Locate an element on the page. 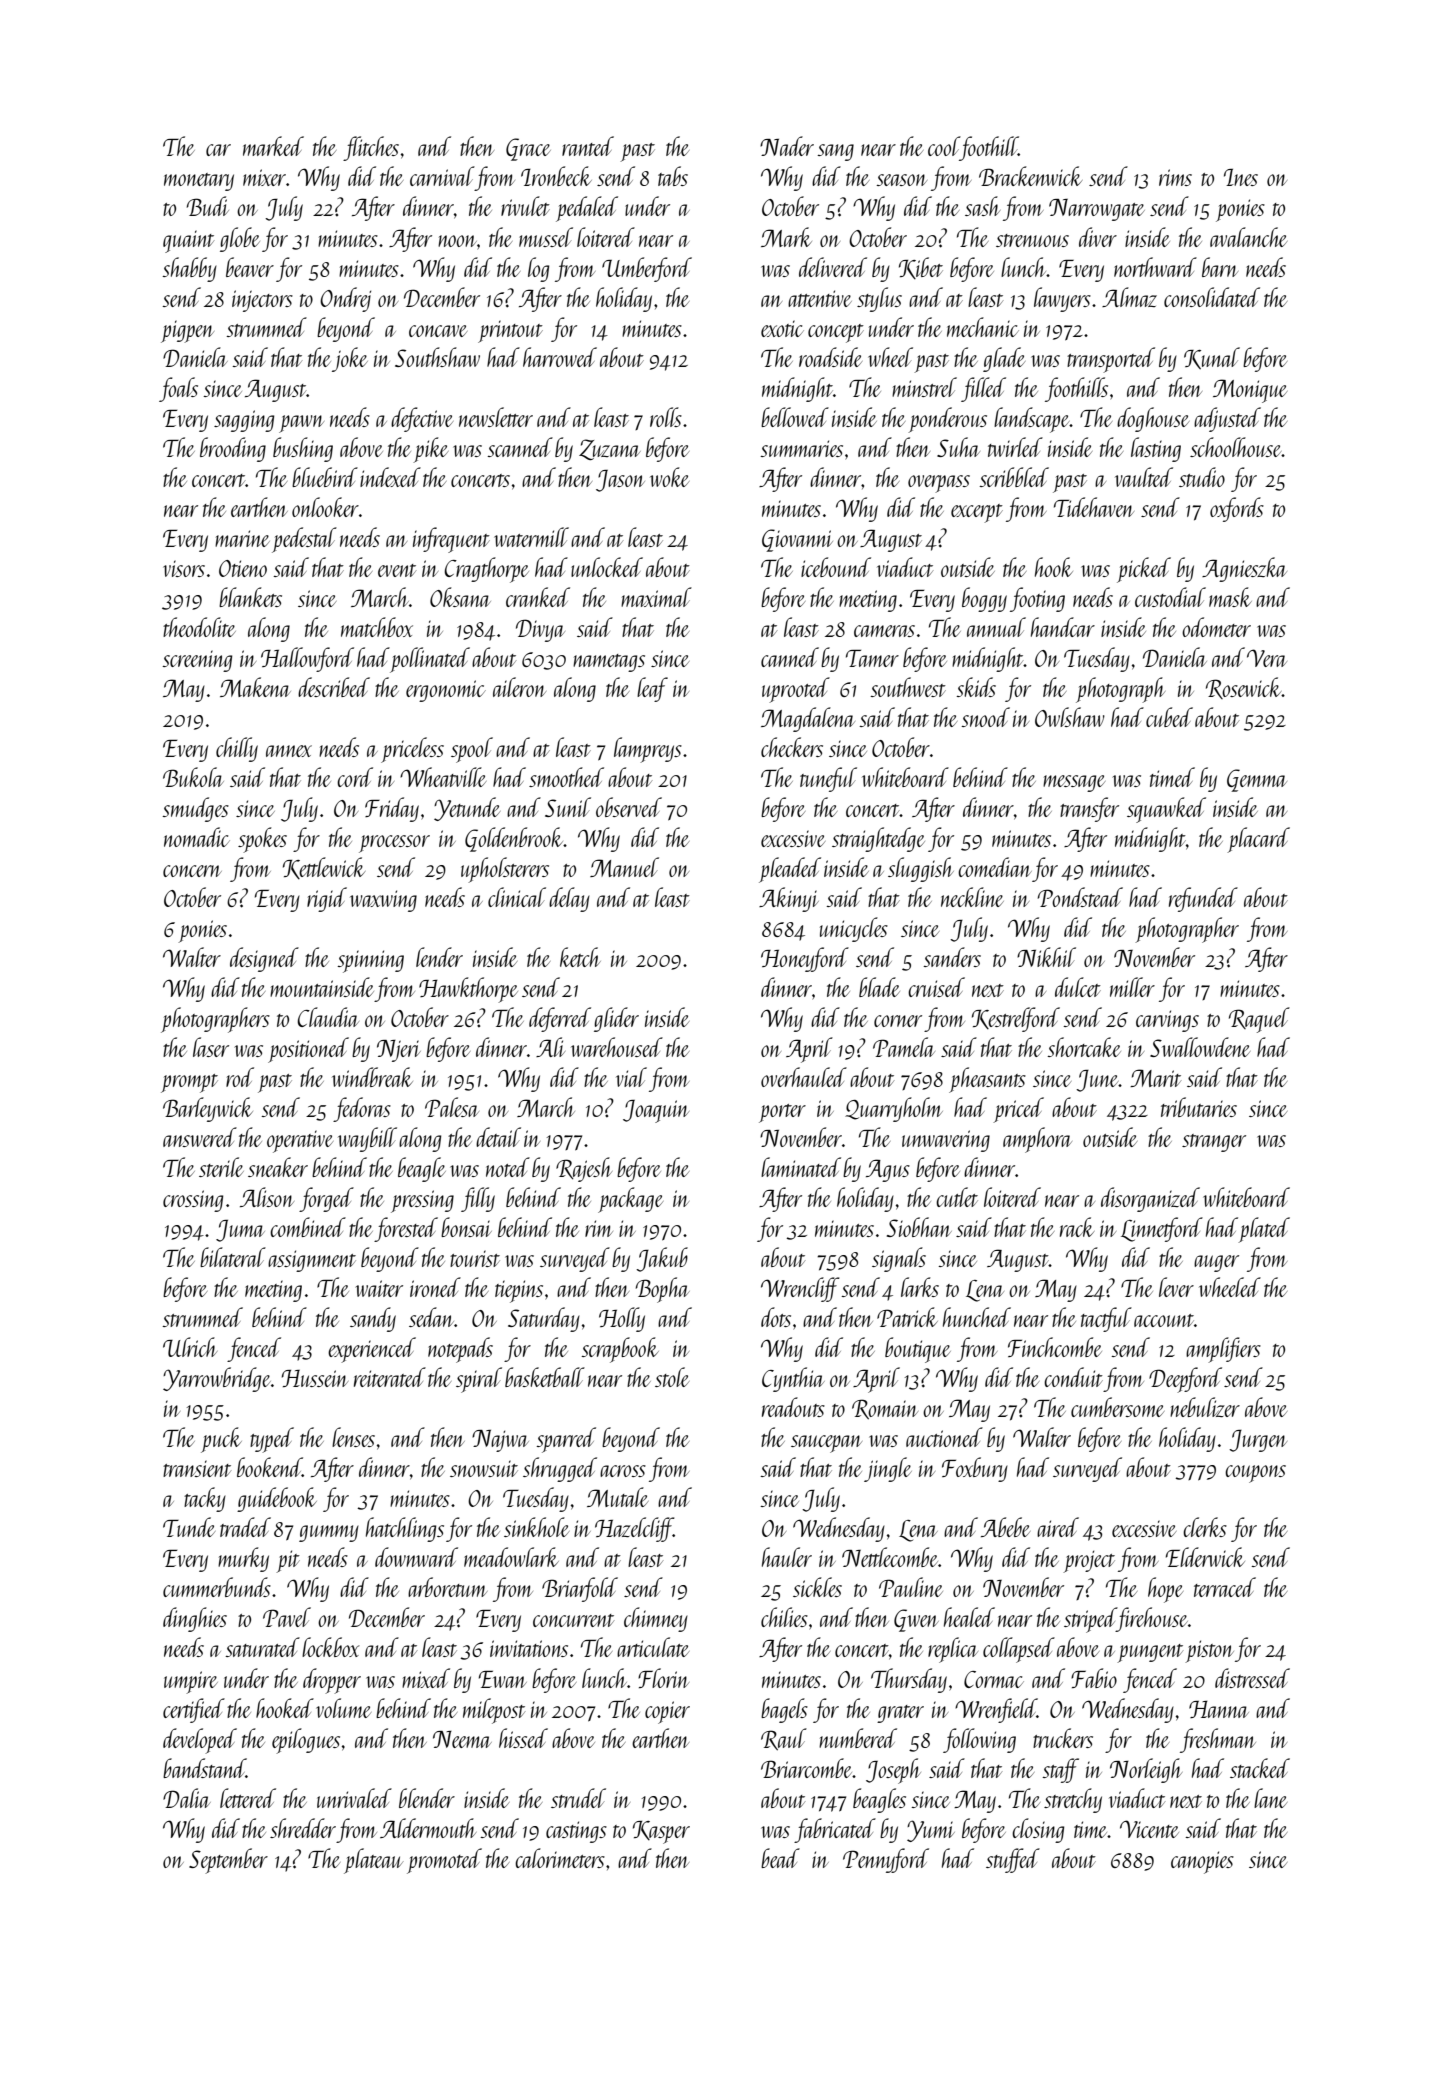 The height and width of the document is (2100, 1450). Agnieszka is located at coordinates (1244, 569).
